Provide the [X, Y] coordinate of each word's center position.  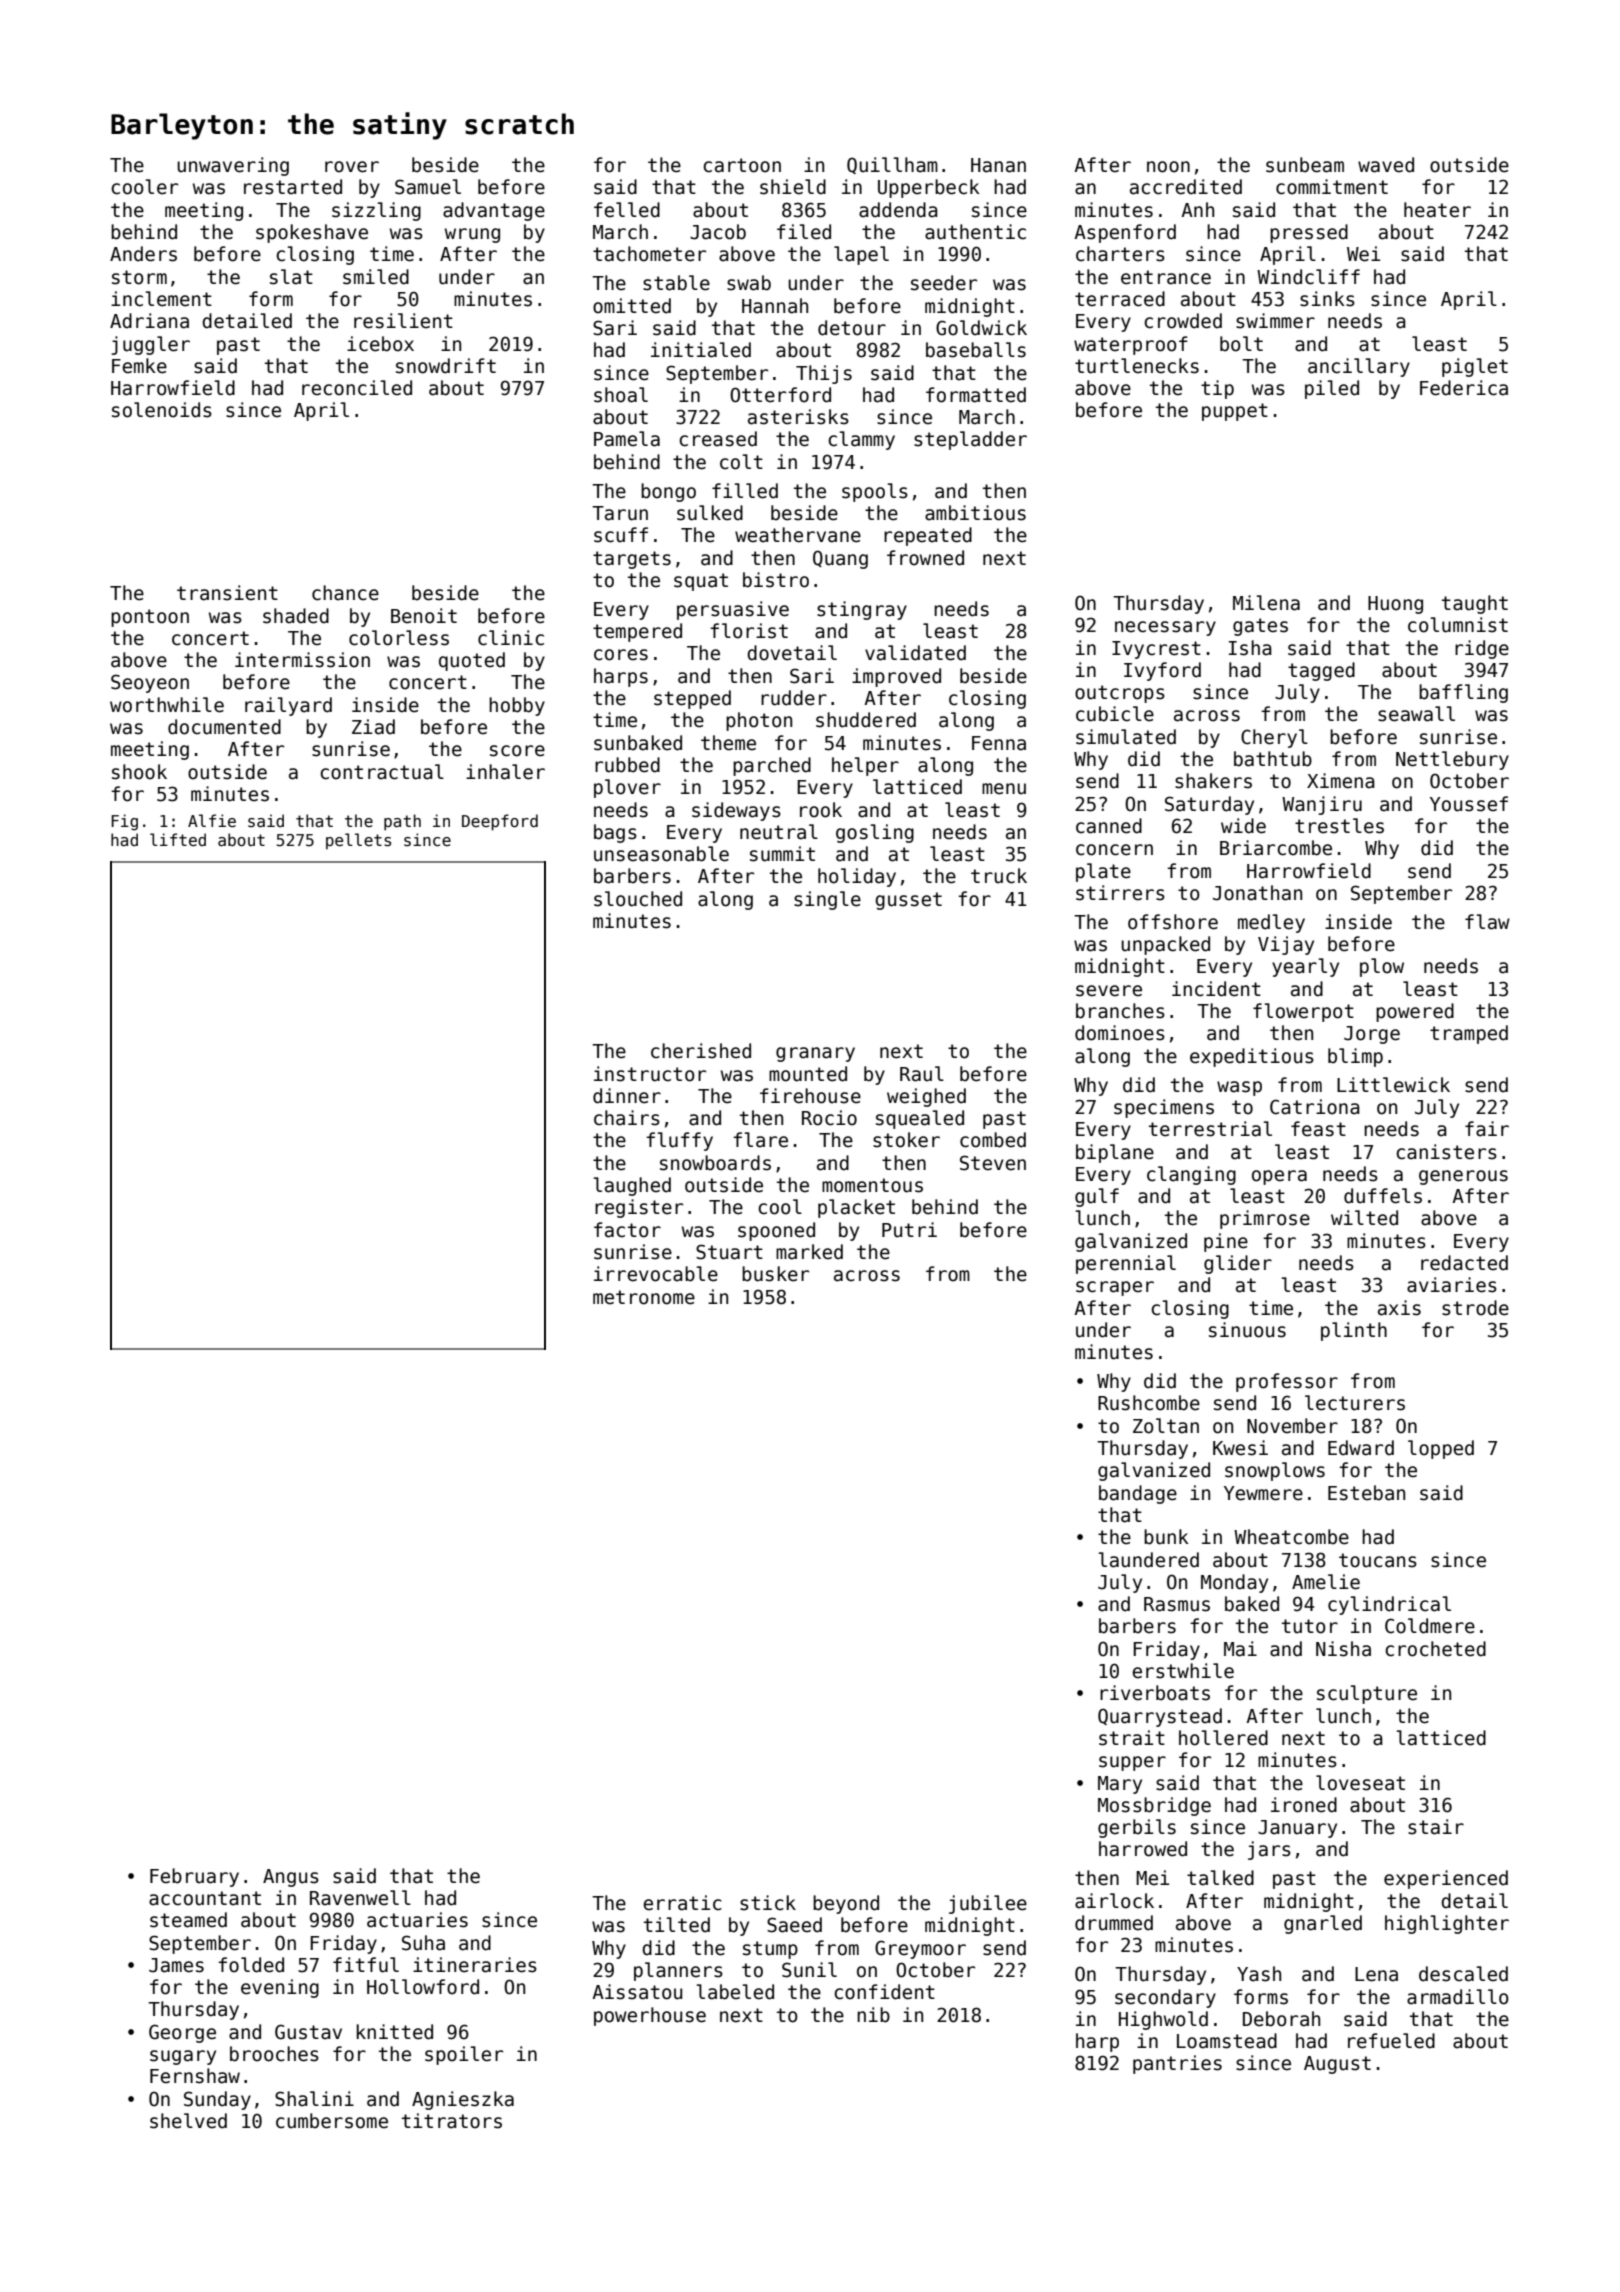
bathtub [1273, 759]
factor [627, 1230]
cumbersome [332, 2121]
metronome [644, 1297]
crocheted [1435, 1649]
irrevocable [656, 1274]
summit [782, 854]
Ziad [373, 727]
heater [1437, 210]
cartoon [742, 165]
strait [1132, 1738]
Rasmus [1177, 1604]
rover [352, 167]
